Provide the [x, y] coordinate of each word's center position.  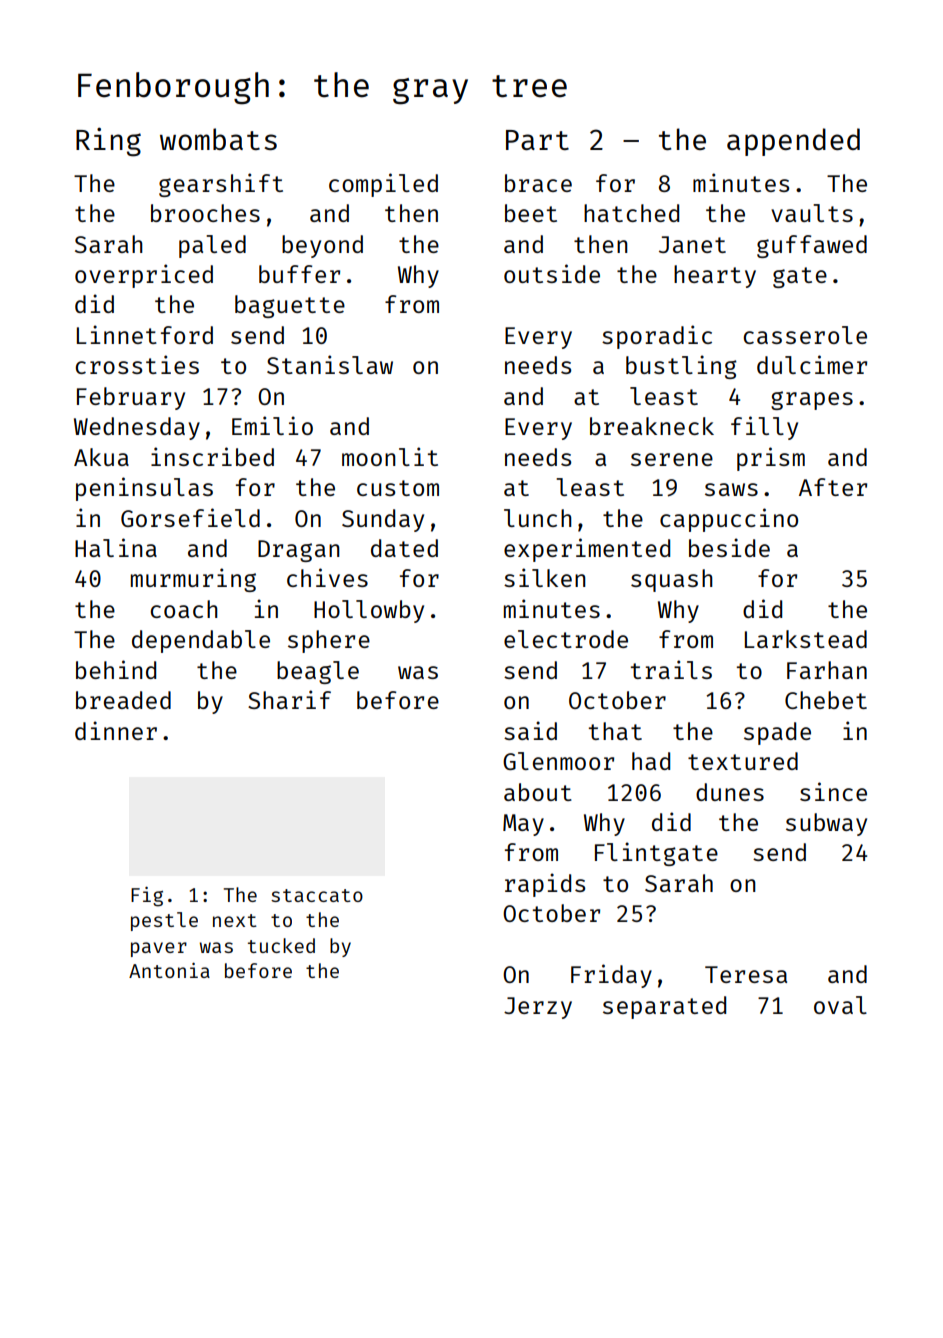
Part [537, 140]
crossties [137, 364]
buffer [299, 274]
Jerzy [538, 1008]
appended [793, 142]
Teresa [746, 974]
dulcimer [812, 364]
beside [729, 547]
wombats [218, 139]
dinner [116, 730]
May [523, 825]
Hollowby [369, 611]
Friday [611, 976]
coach [184, 609]
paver [159, 949]
